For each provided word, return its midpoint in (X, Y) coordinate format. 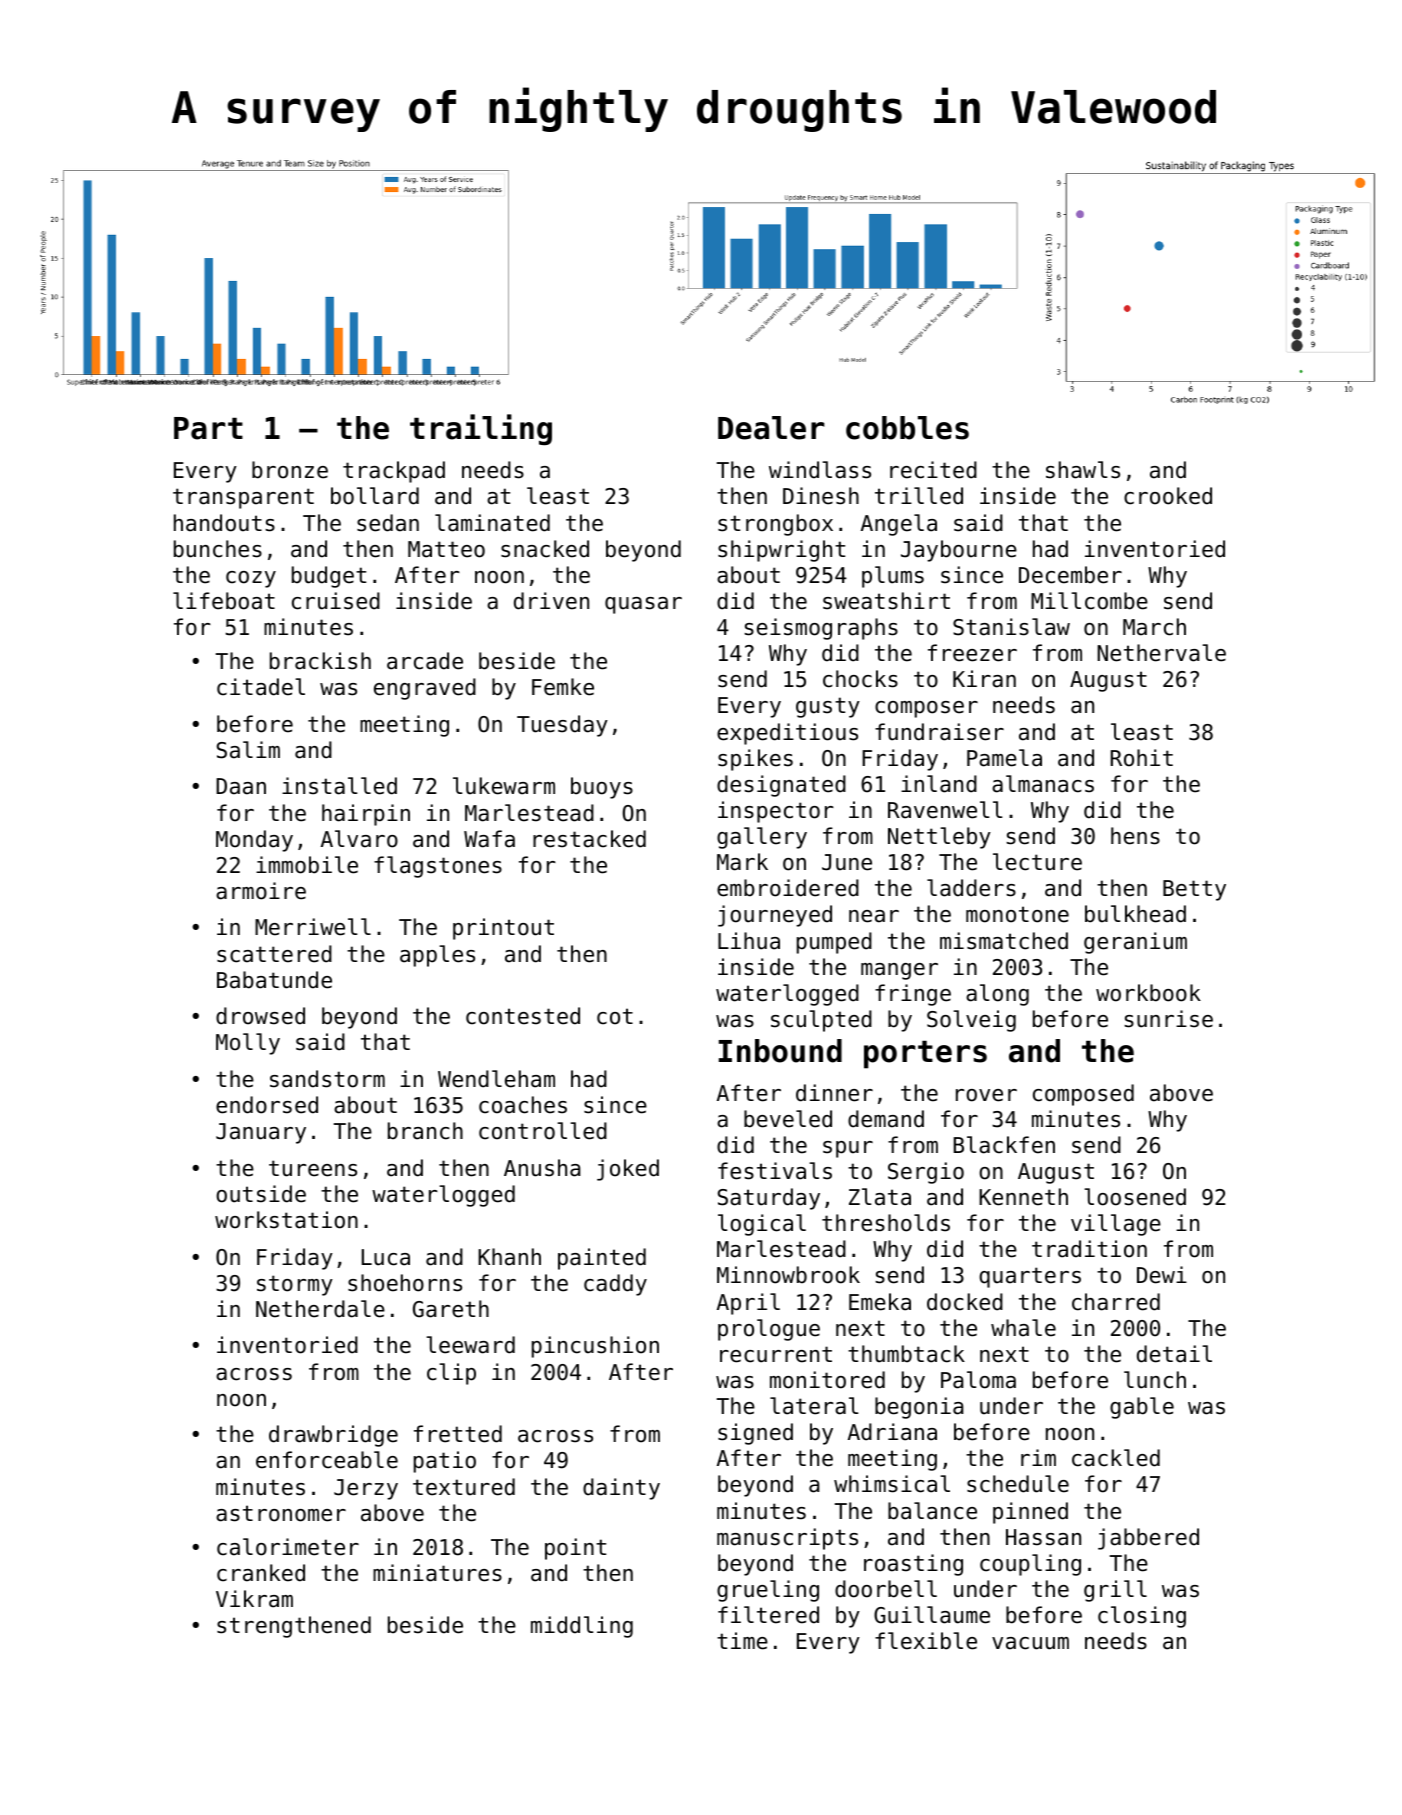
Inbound (780, 1051)
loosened (1135, 1197)
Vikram (254, 1599)
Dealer (771, 428)
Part (208, 428)
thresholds (886, 1223)
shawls (1083, 470)
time (742, 1641)
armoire (261, 891)
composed (1083, 1095)
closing (1142, 1617)
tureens (313, 1168)
